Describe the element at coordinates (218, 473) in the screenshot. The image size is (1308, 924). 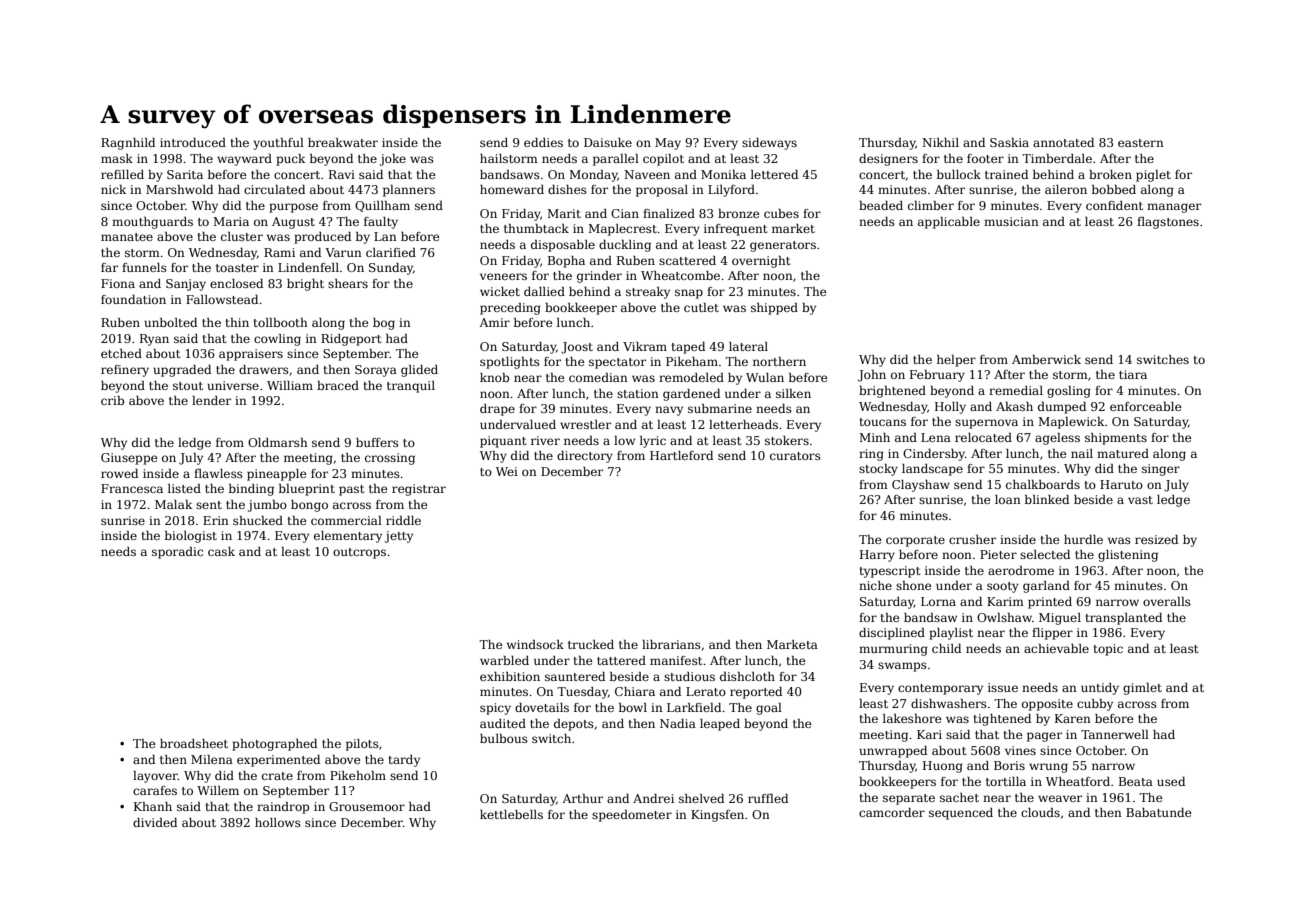
I see `flawless` at that location.
